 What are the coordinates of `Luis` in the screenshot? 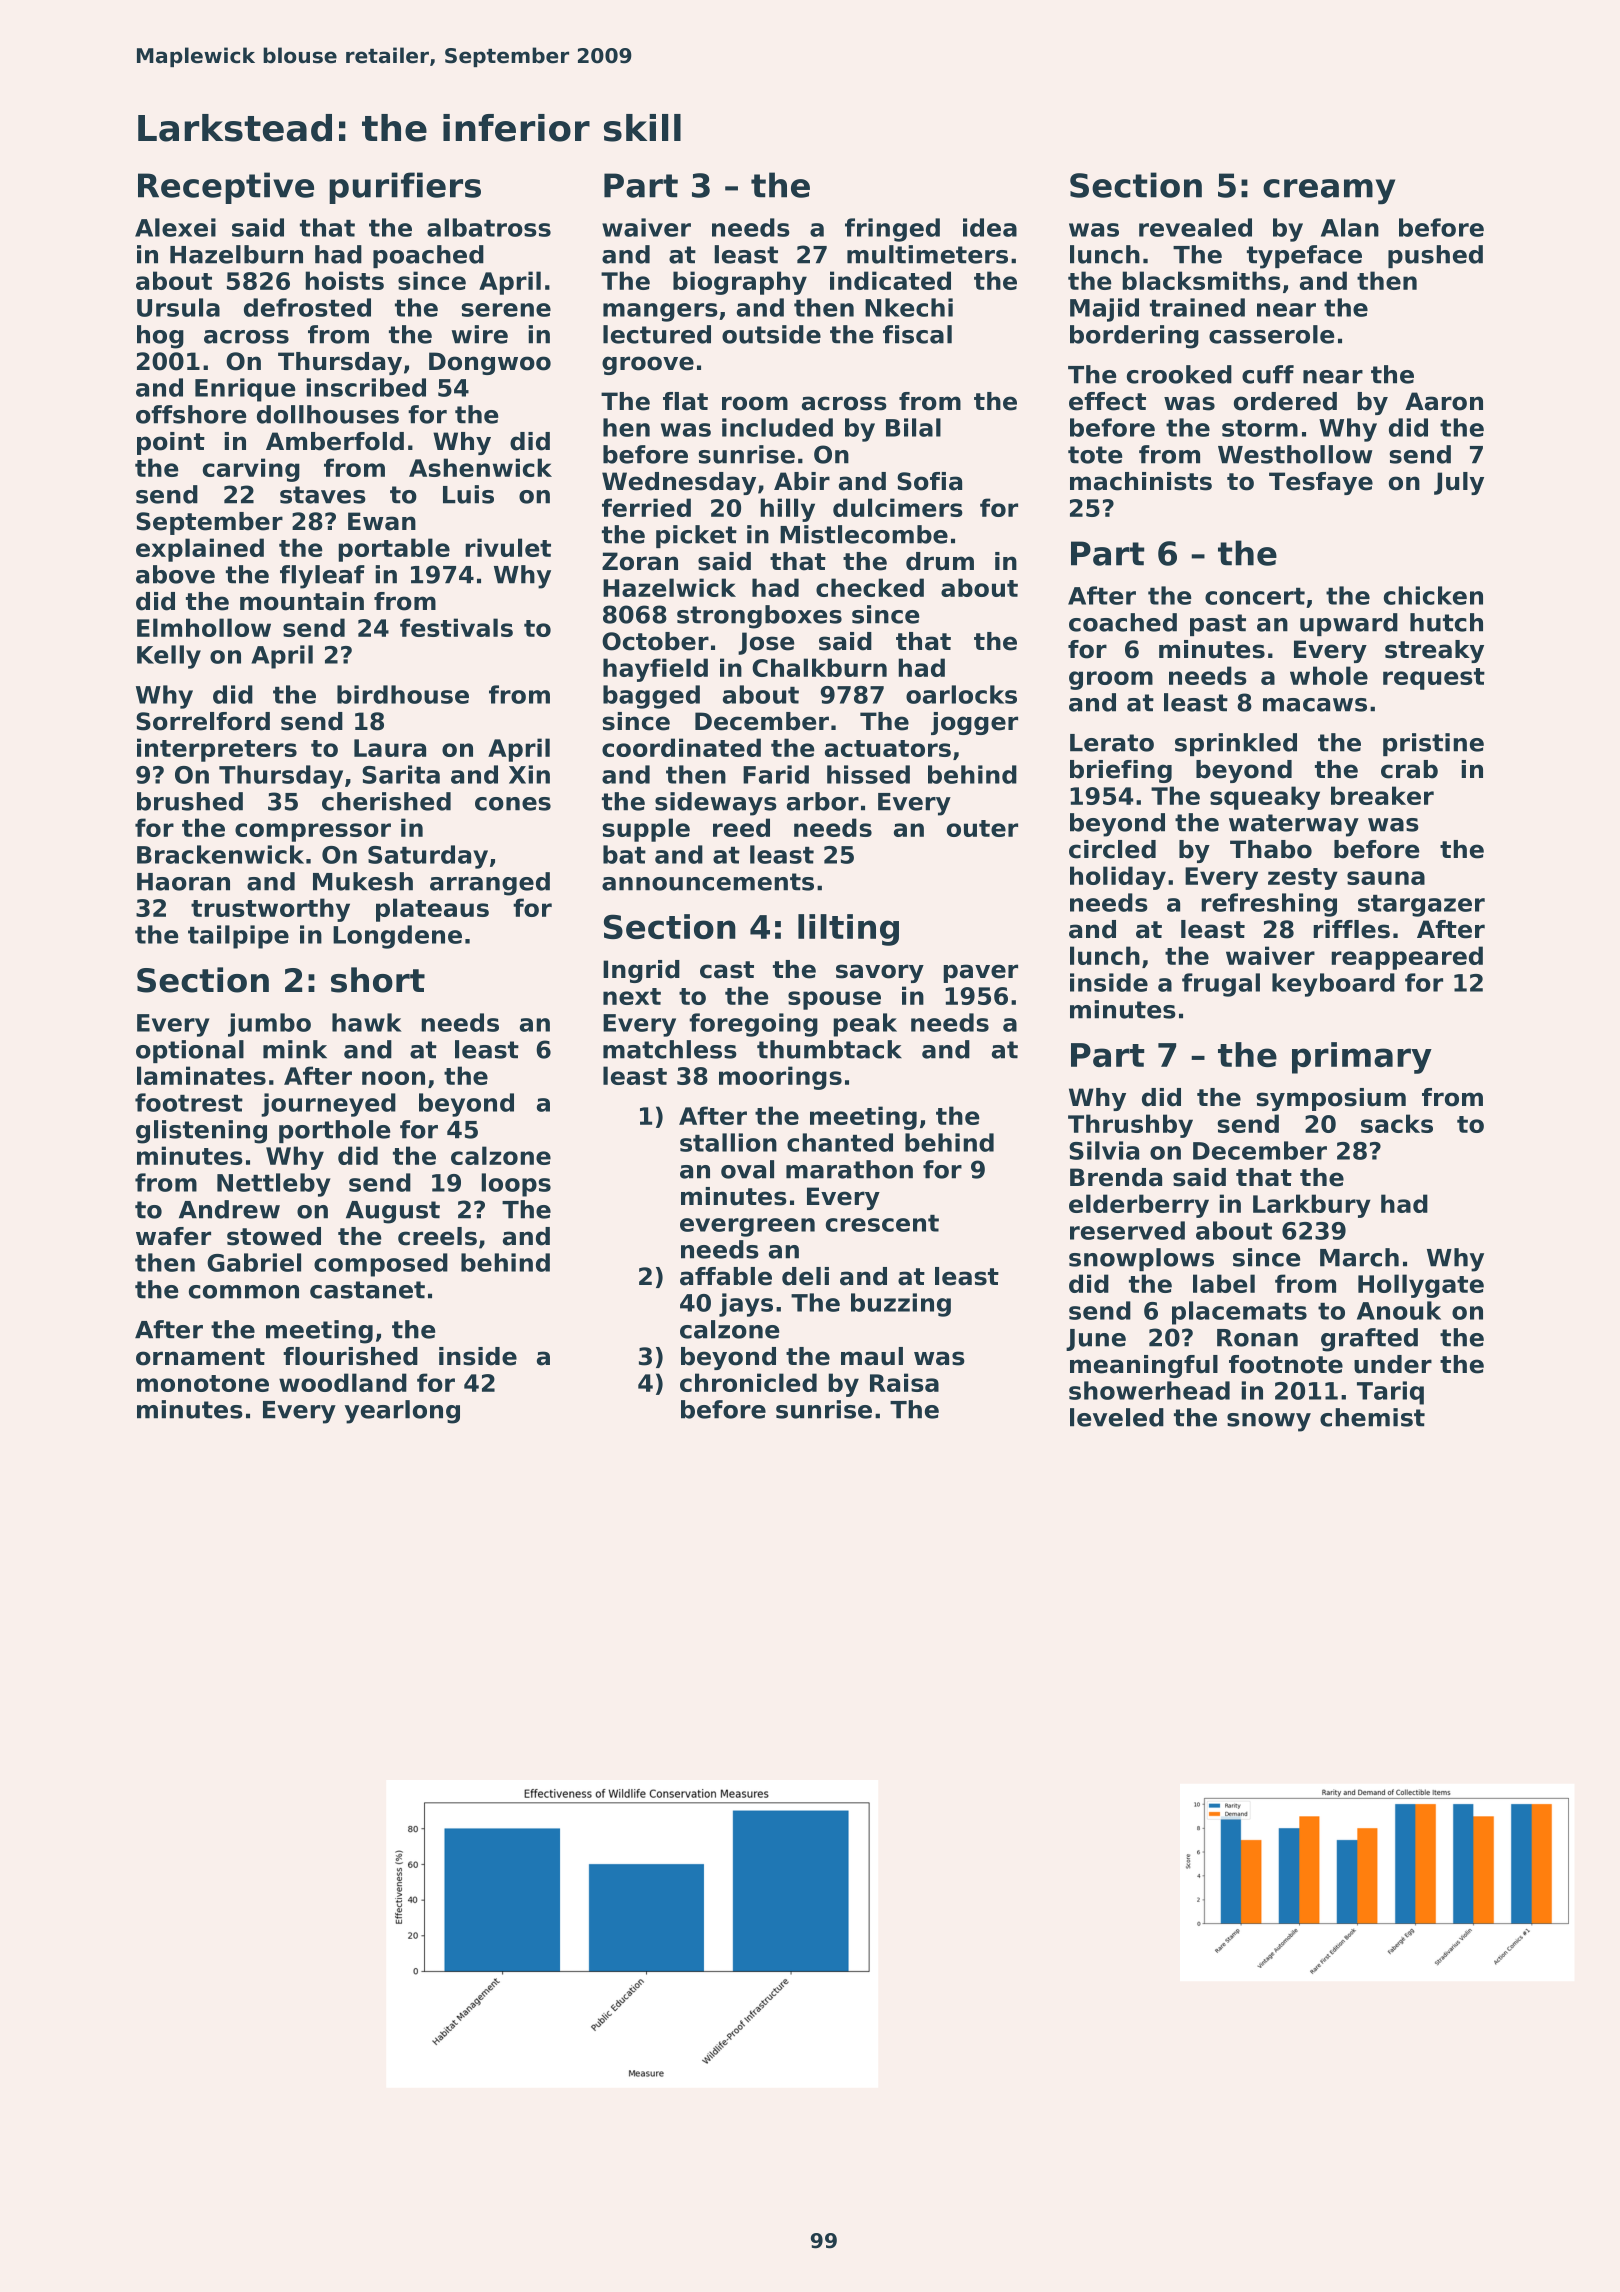 It's located at (468, 494).
